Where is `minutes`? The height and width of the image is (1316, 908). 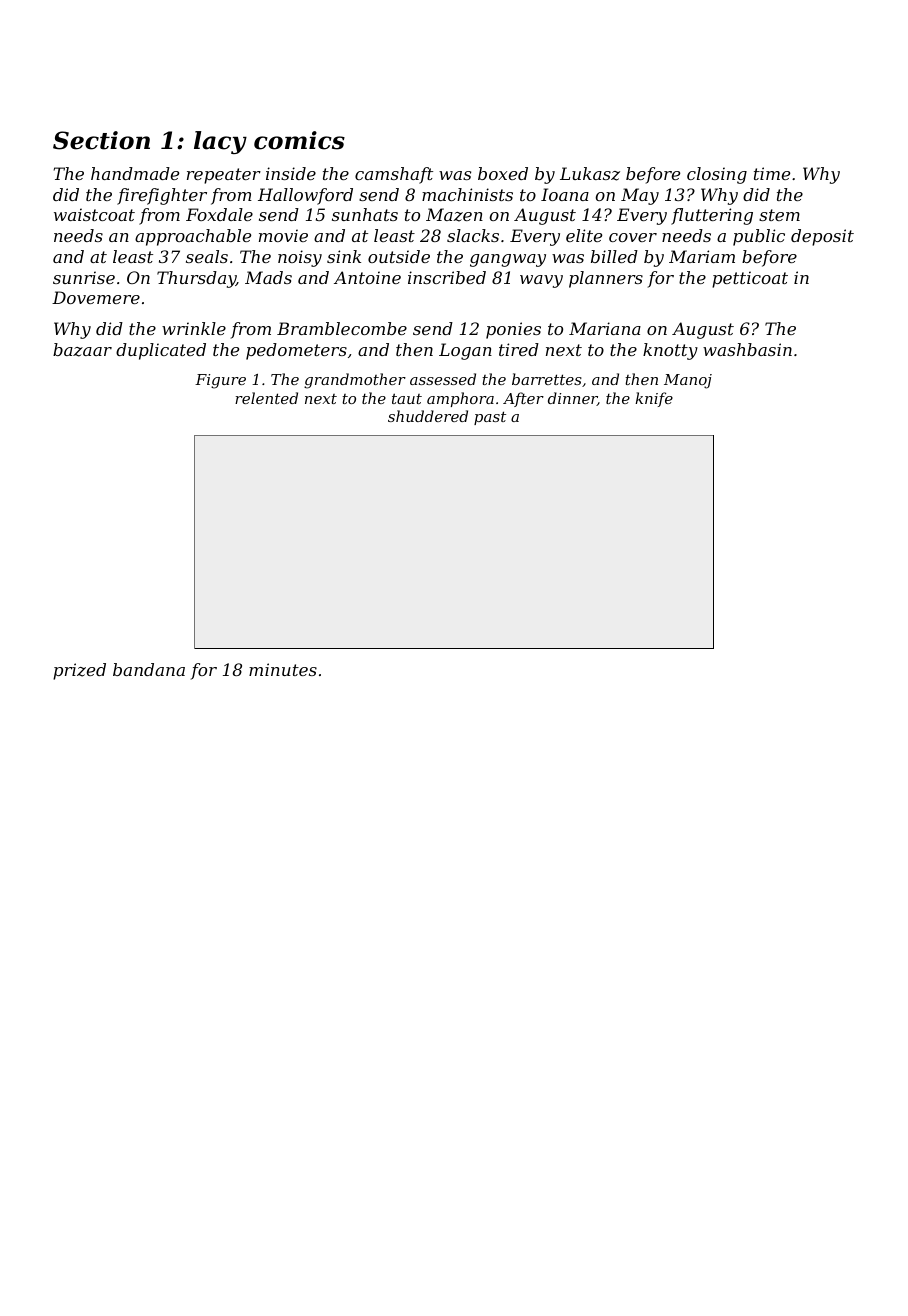
minutes is located at coordinates (283, 669).
